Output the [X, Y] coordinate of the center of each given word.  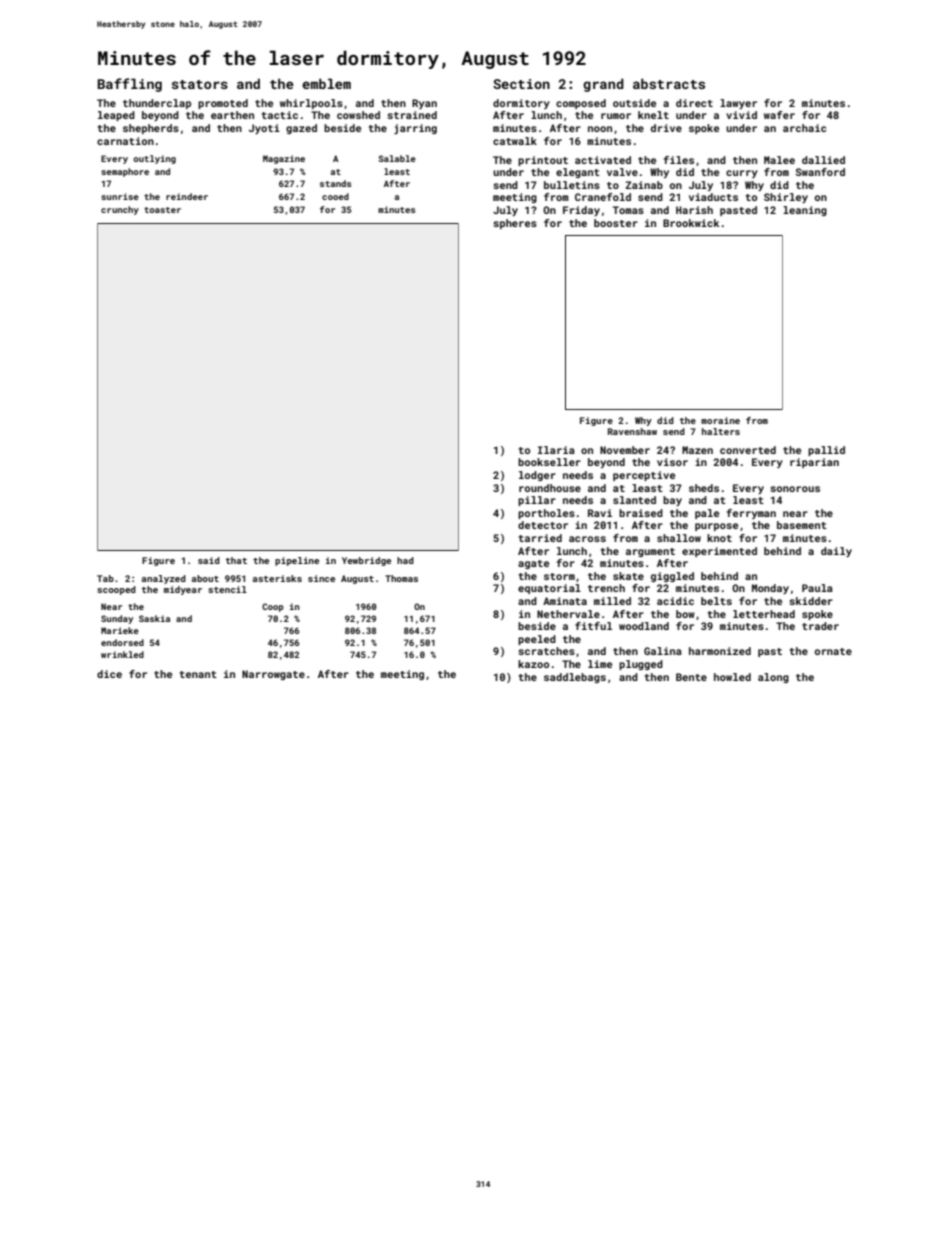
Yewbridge [366, 561]
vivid [741, 115]
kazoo [533, 664]
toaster [162, 210]
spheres [515, 224]
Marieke [120, 630]
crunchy [120, 210]
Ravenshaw [632, 431]
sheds [704, 488]
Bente [691, 677]
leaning [805, 211]
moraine [720, 420]
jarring [415, 129]
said [209, 560]
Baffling [130, 85]
